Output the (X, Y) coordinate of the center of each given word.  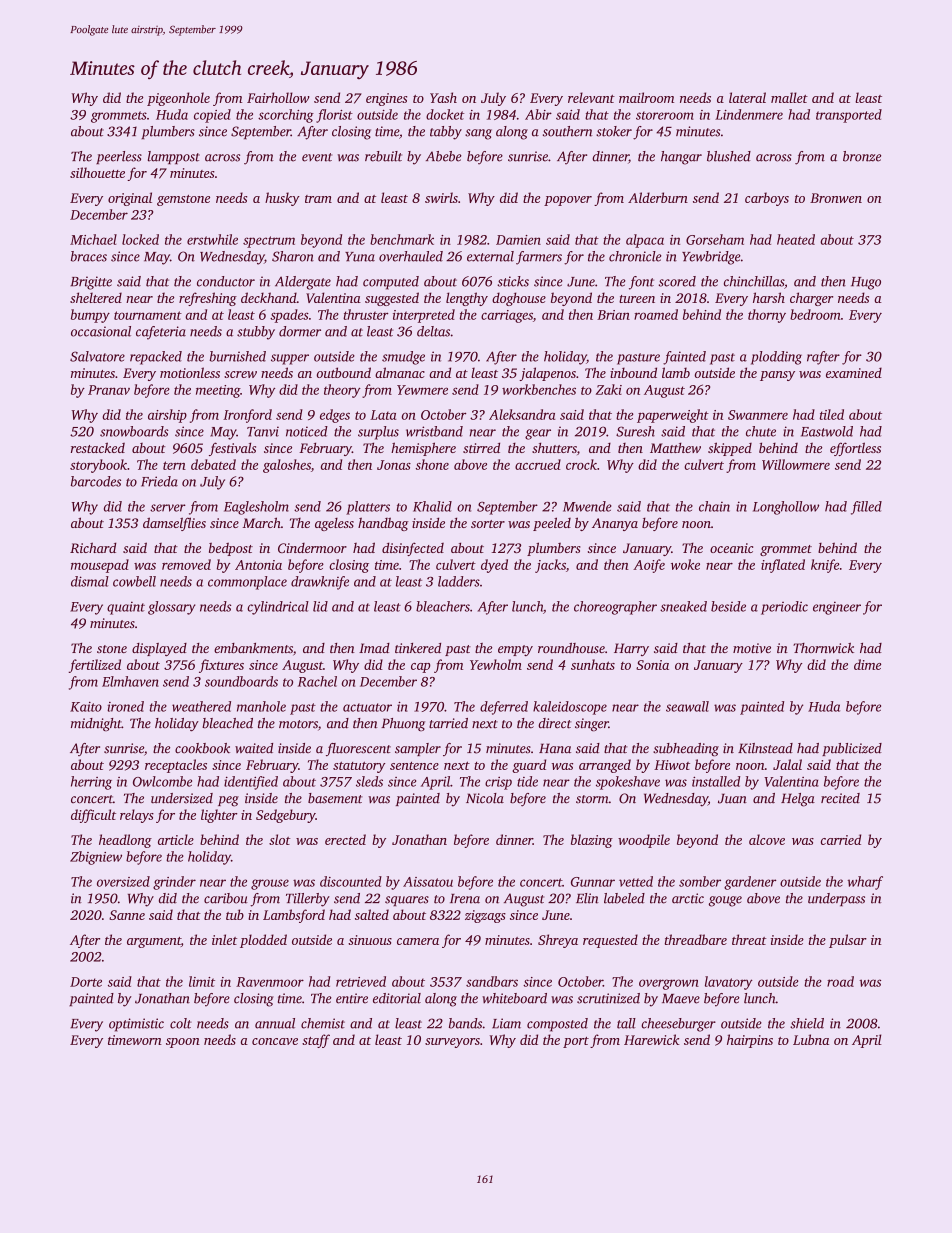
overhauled (411, 256)
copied (212, 116)
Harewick (652, 1039)
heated (796, 239)
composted (557, 1025)
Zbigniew (96, 858)
